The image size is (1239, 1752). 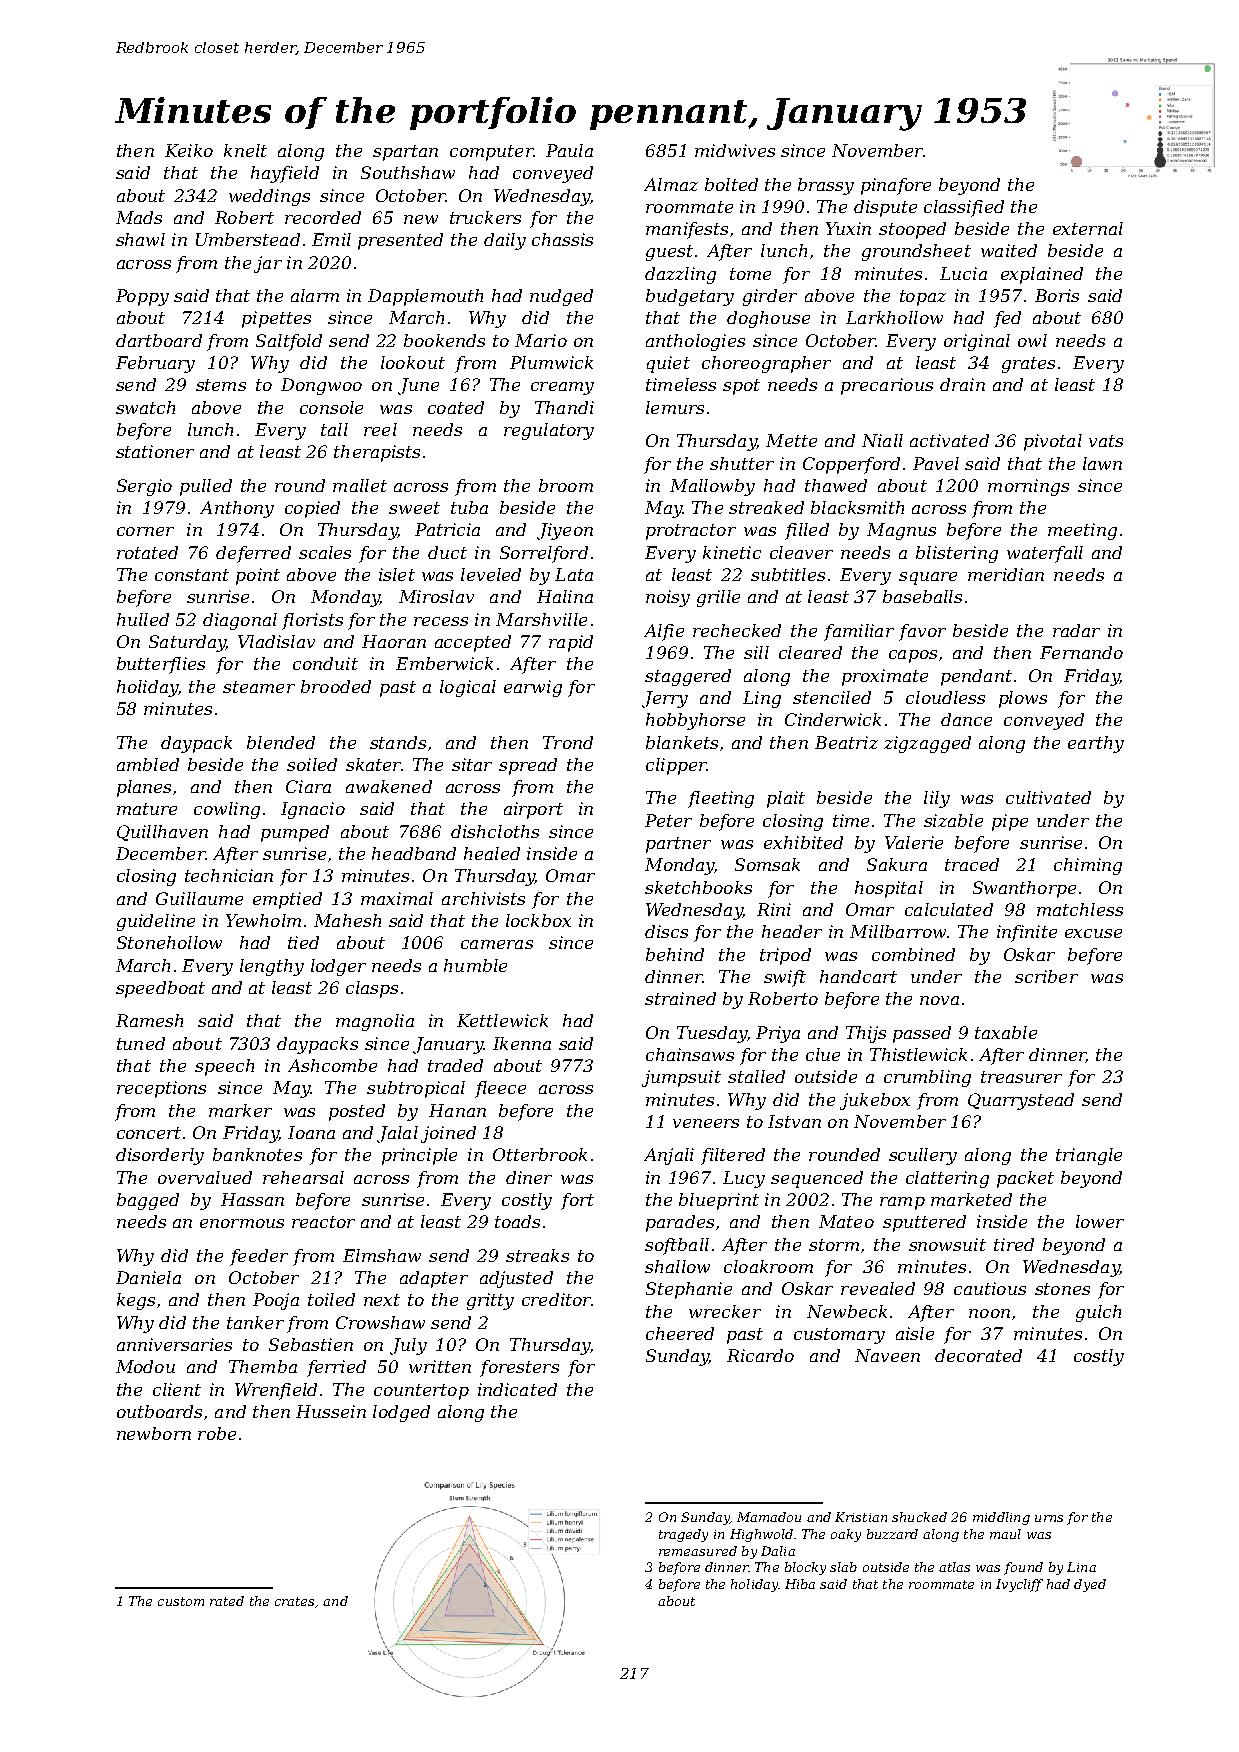 What do you see at coordinates (522, 1043) in the document?
I see `Ikenna` at bounding box center [522, 1043].
